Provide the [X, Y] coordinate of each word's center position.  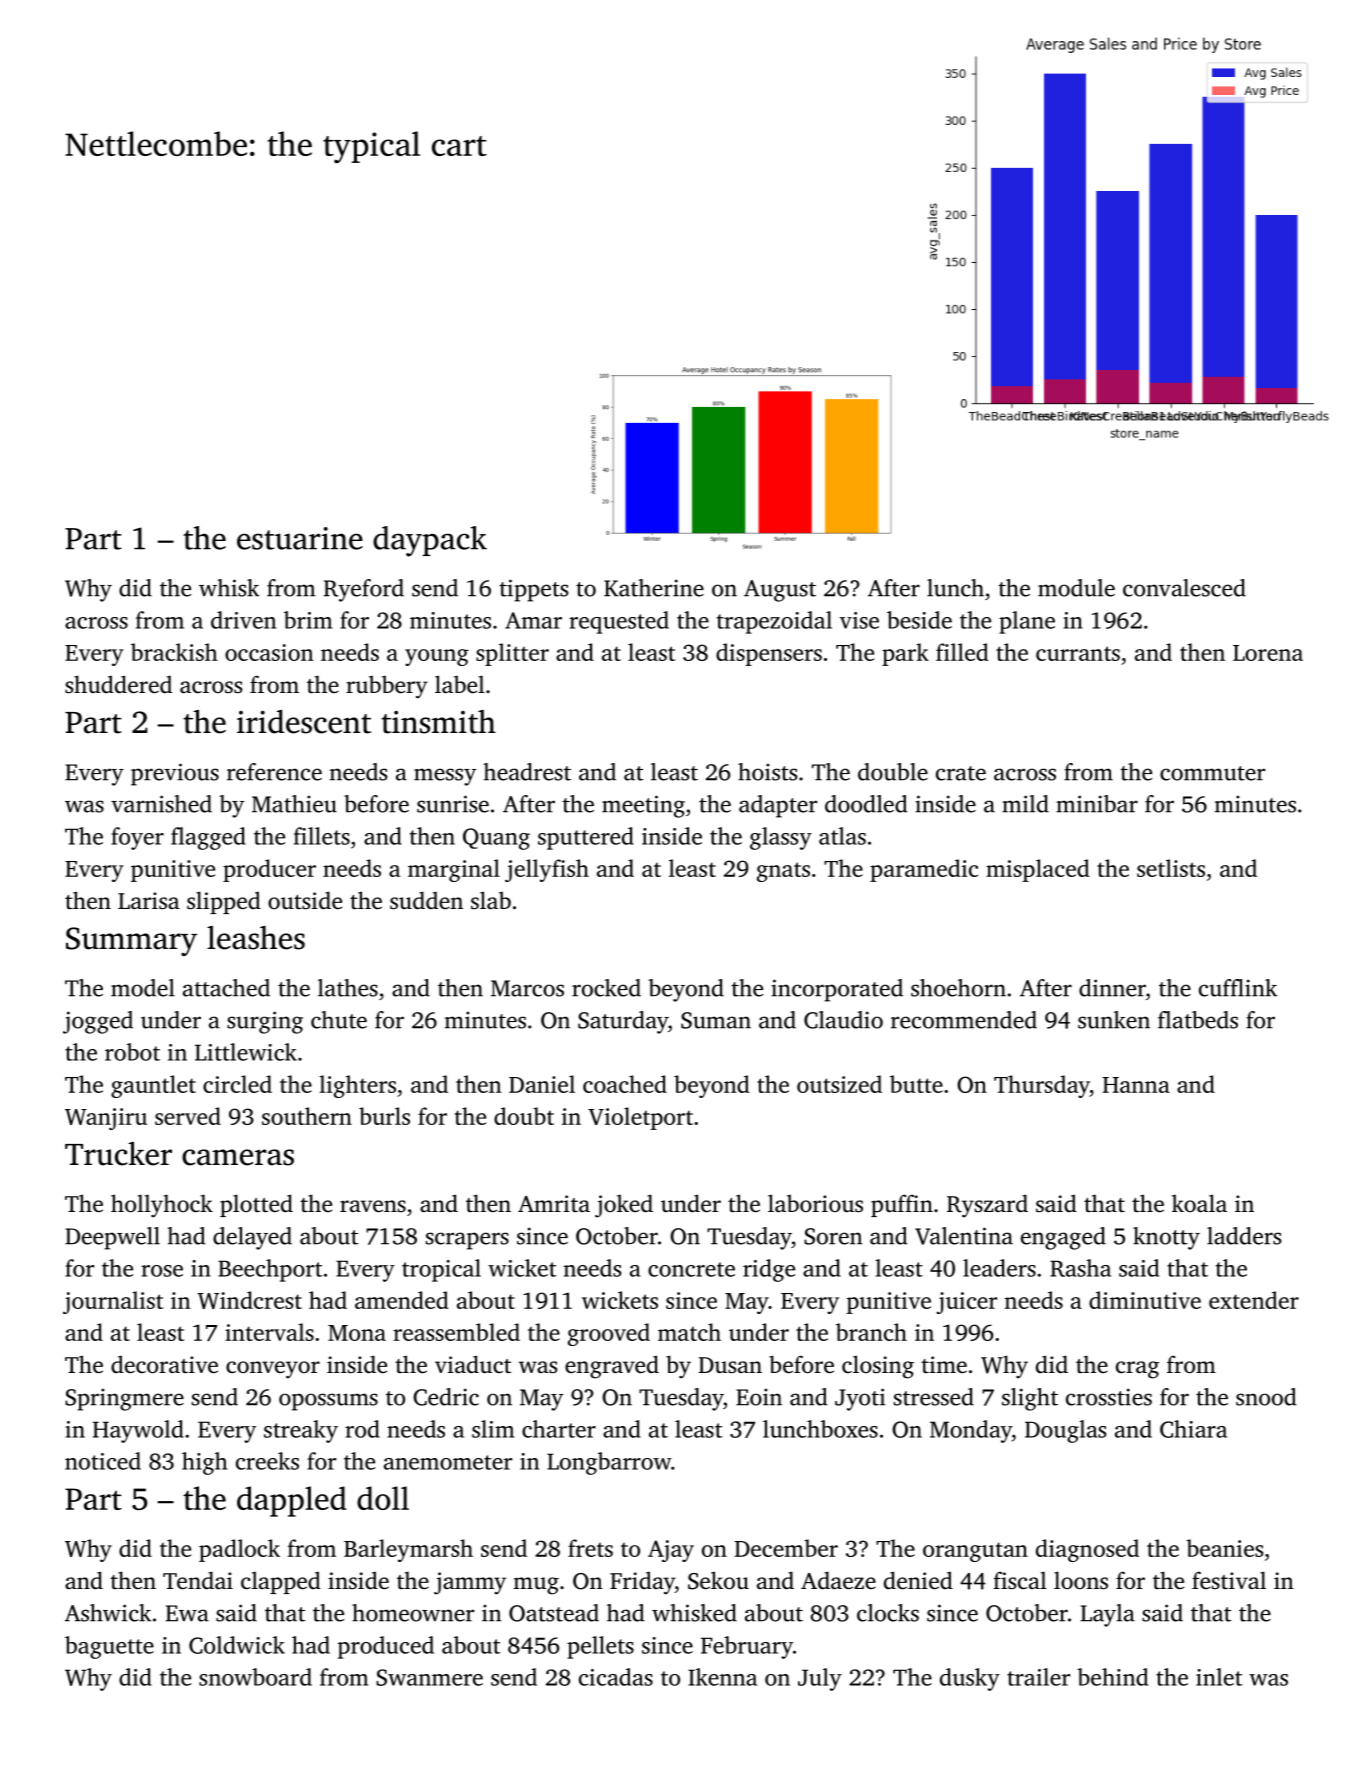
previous [175, 774]
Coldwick [237, 1645]
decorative [164, 1364]
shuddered [118, 684]
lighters [357, 1086]
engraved [612, 1367]
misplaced [1038, 870]
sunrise [453, 804]
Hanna [1136, 1085]
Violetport [640, 1118]
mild [1025, 804]
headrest [527, 772]
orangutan [975, 1552]
